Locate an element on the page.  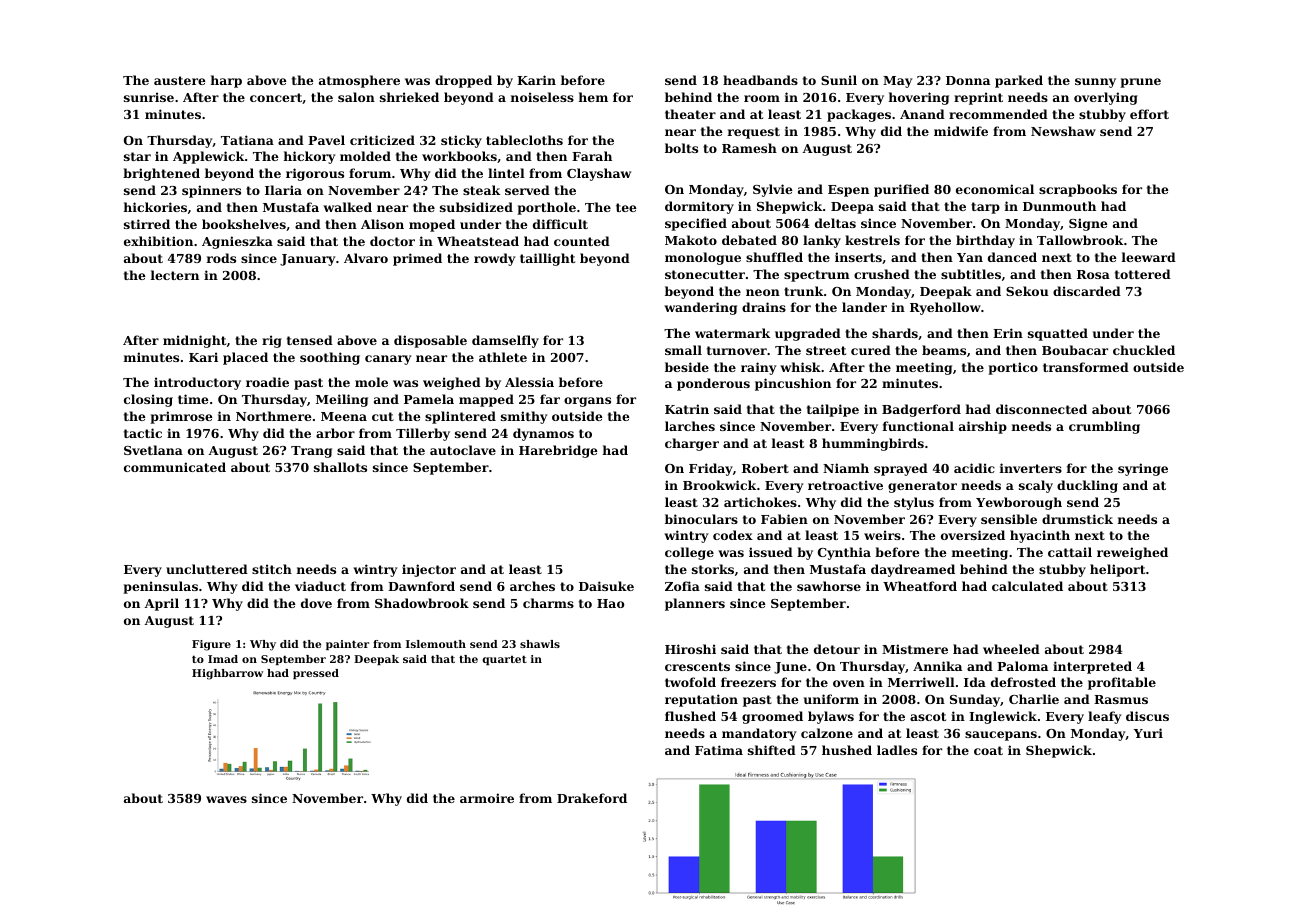
calculated is located at coordinates (1027, 586).
